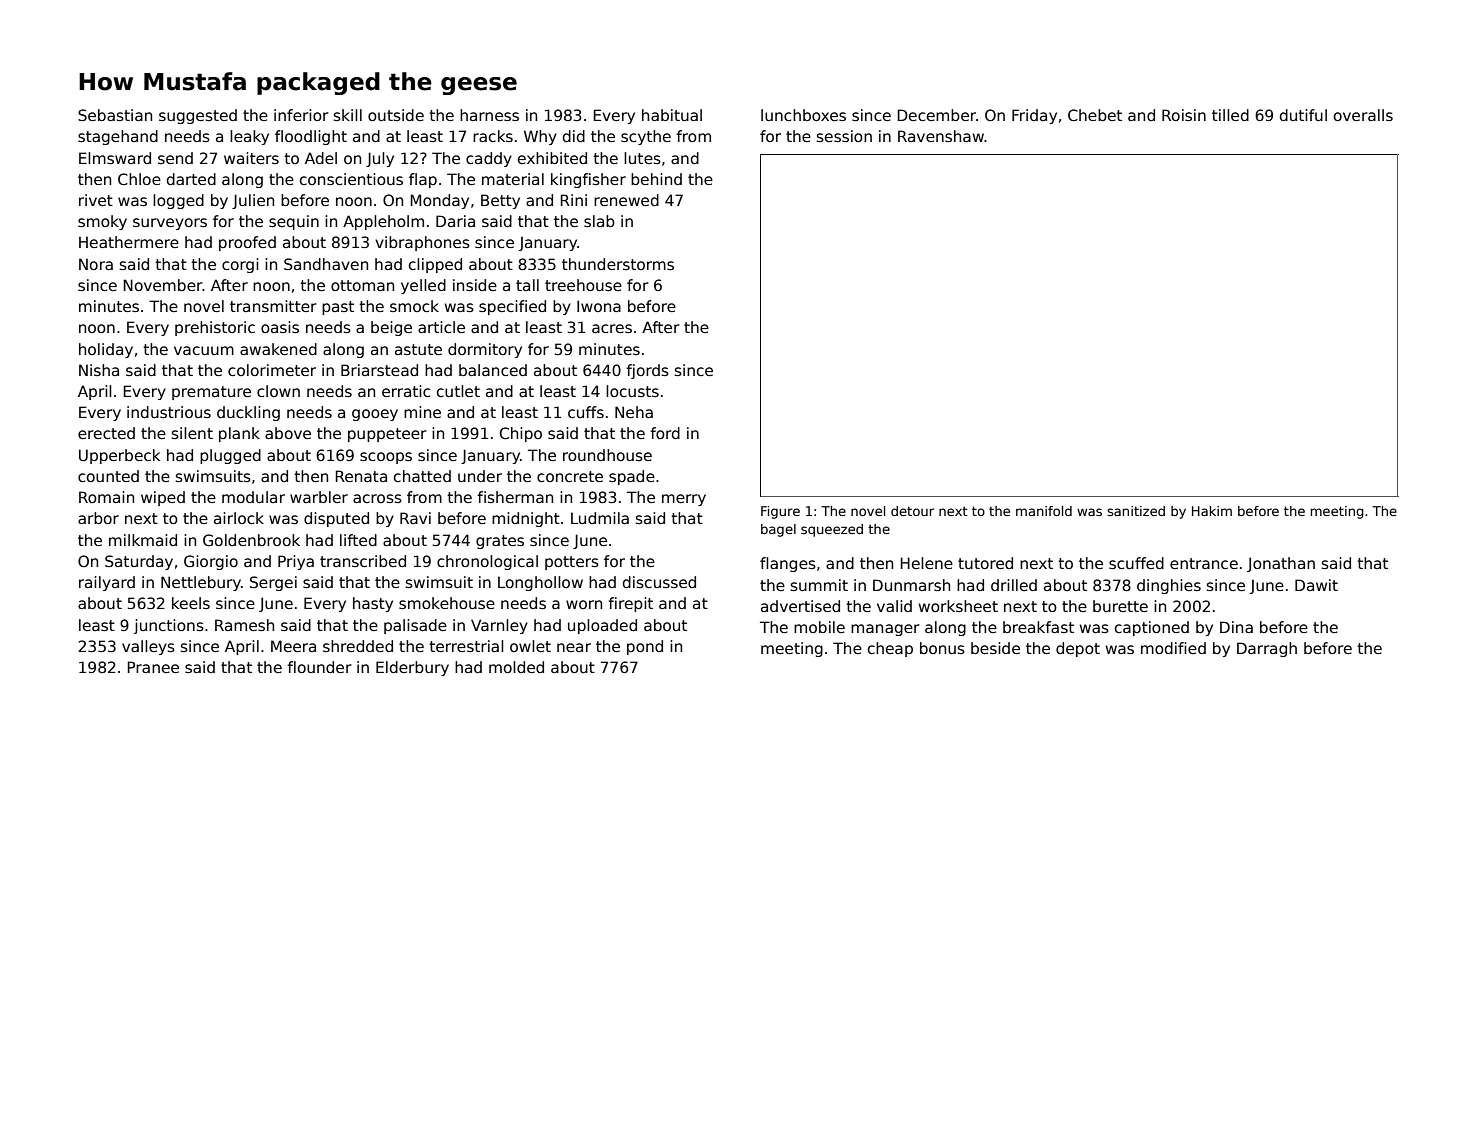 This image has height=1141, width=1476. I want to click on Ravi, so click(415, 518).
